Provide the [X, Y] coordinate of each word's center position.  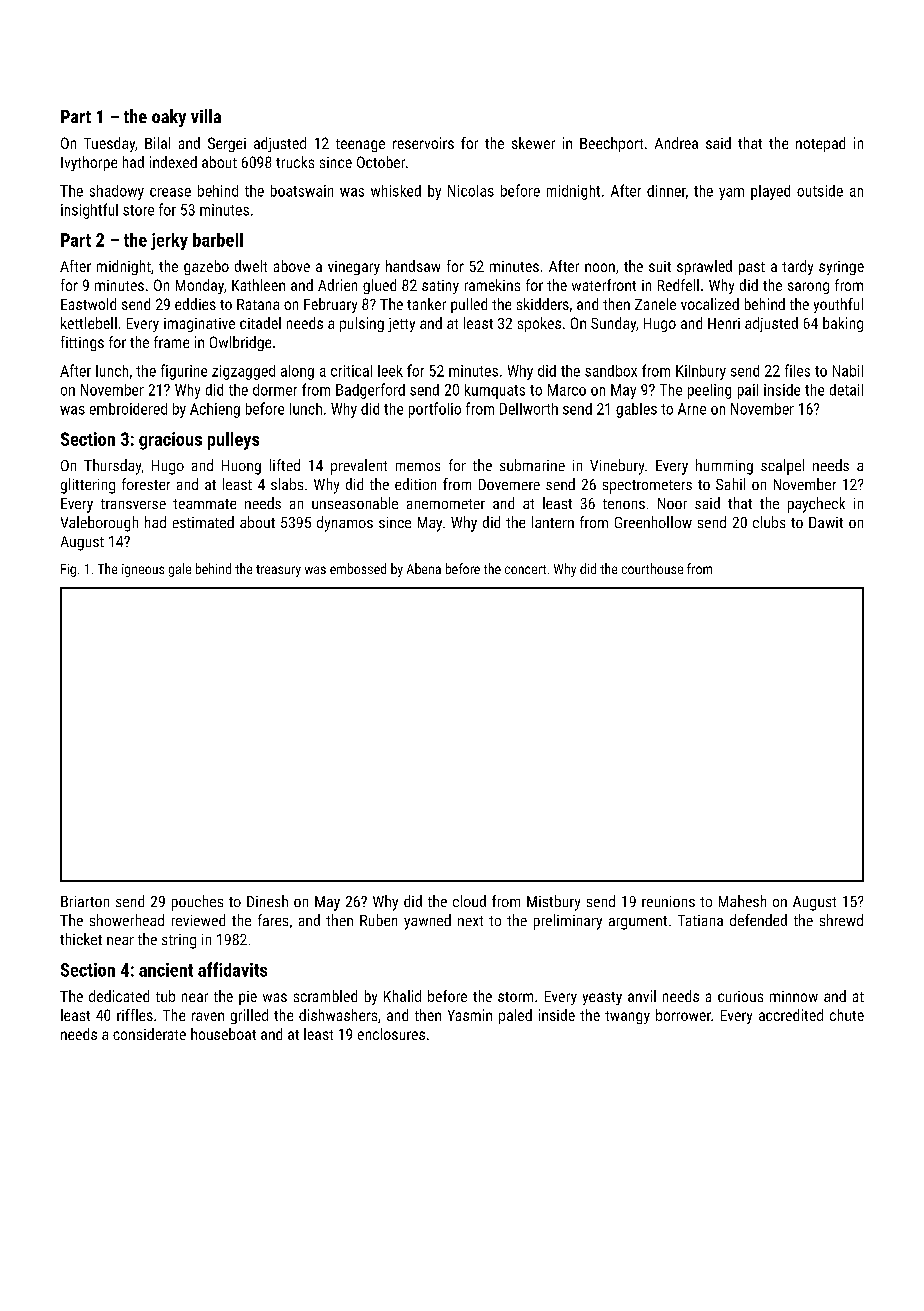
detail [846, 390]
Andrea [676, 143]
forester [146, 484]
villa [206, 116]
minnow [794, 996]
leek [390, 371]
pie [248, 998]
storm [515, 997]
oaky [169, 118]
